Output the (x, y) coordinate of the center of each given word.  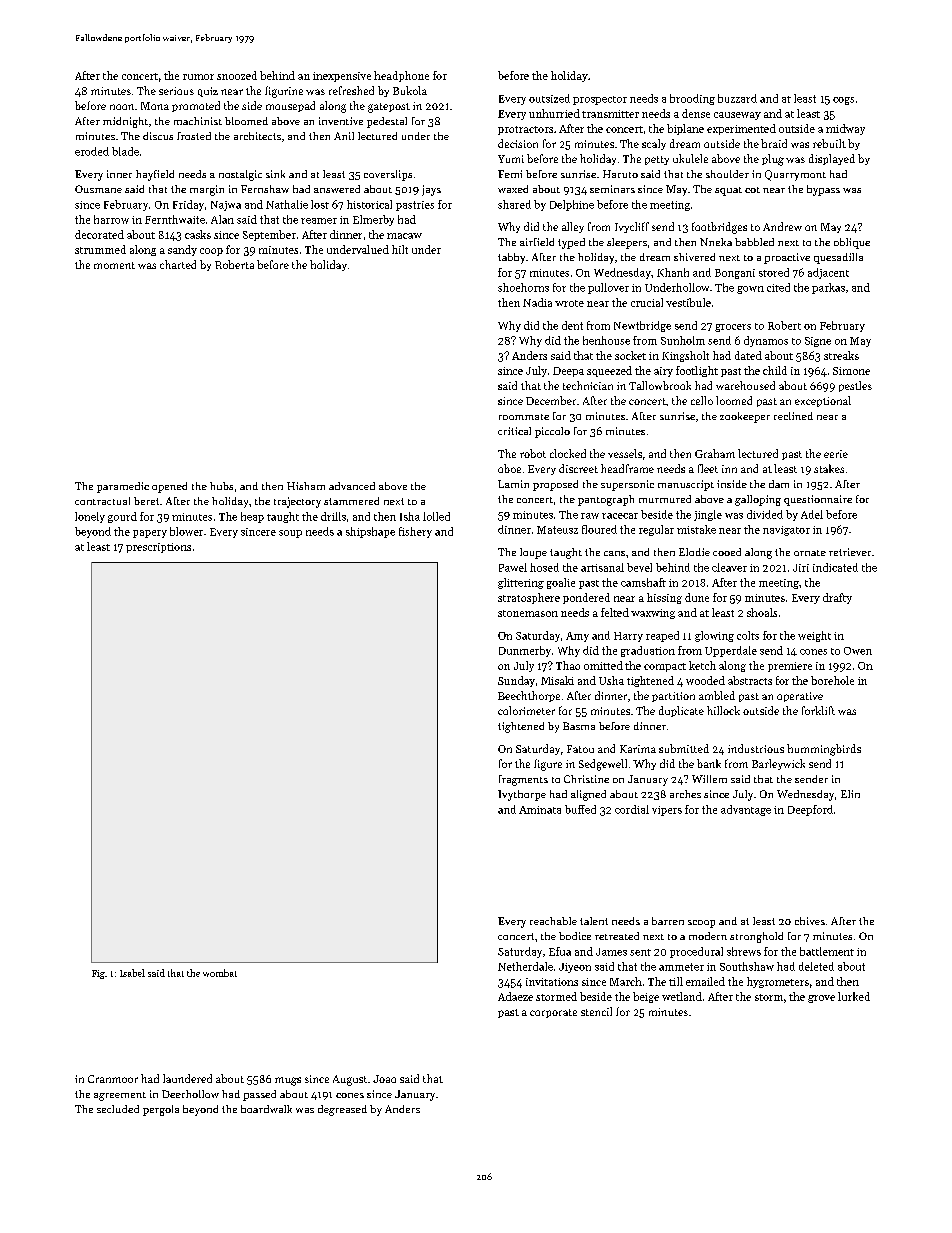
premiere (790, 667)
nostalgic (240, 175)
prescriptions (158, 548)
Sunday (516, 681)
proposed (555, 485)
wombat (220, 973)
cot (752, 190)
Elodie (694, 552)
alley (573, 227)
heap (252, 517)
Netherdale (525, 966)
